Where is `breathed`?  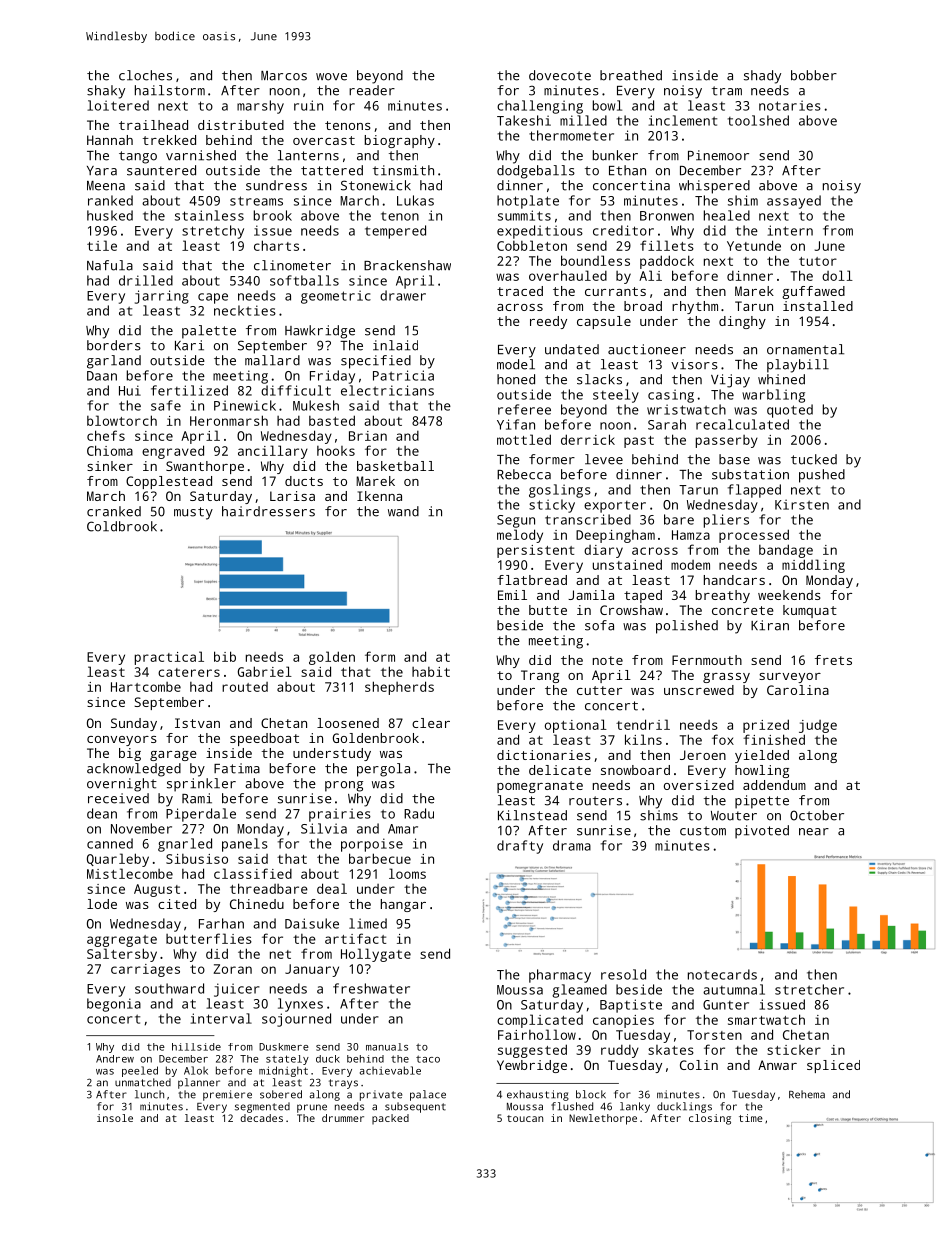 breathed is located at coordinates (631, 75).
